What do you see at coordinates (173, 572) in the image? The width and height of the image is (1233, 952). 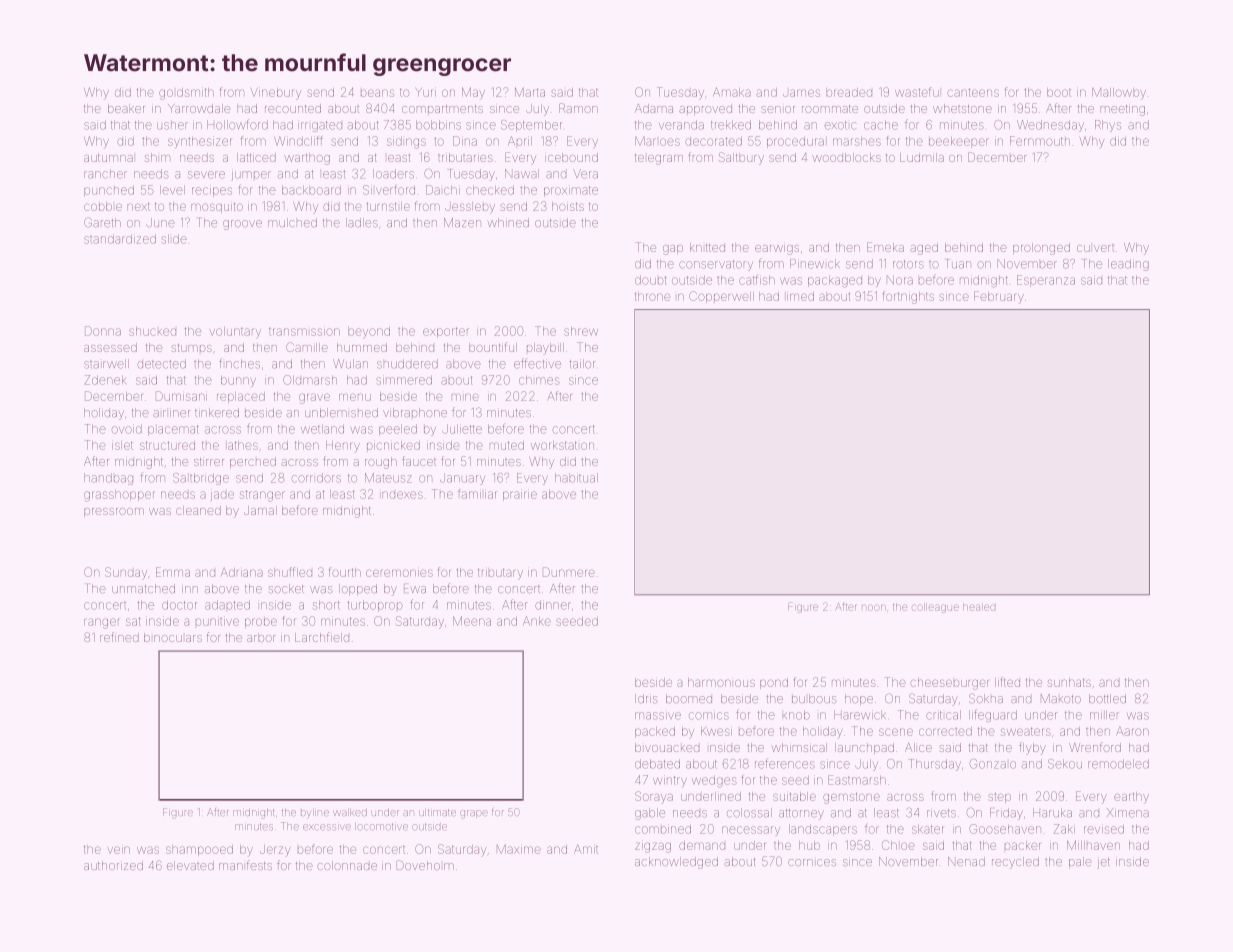 I see `Emma` at bounding box center [173, 572].
